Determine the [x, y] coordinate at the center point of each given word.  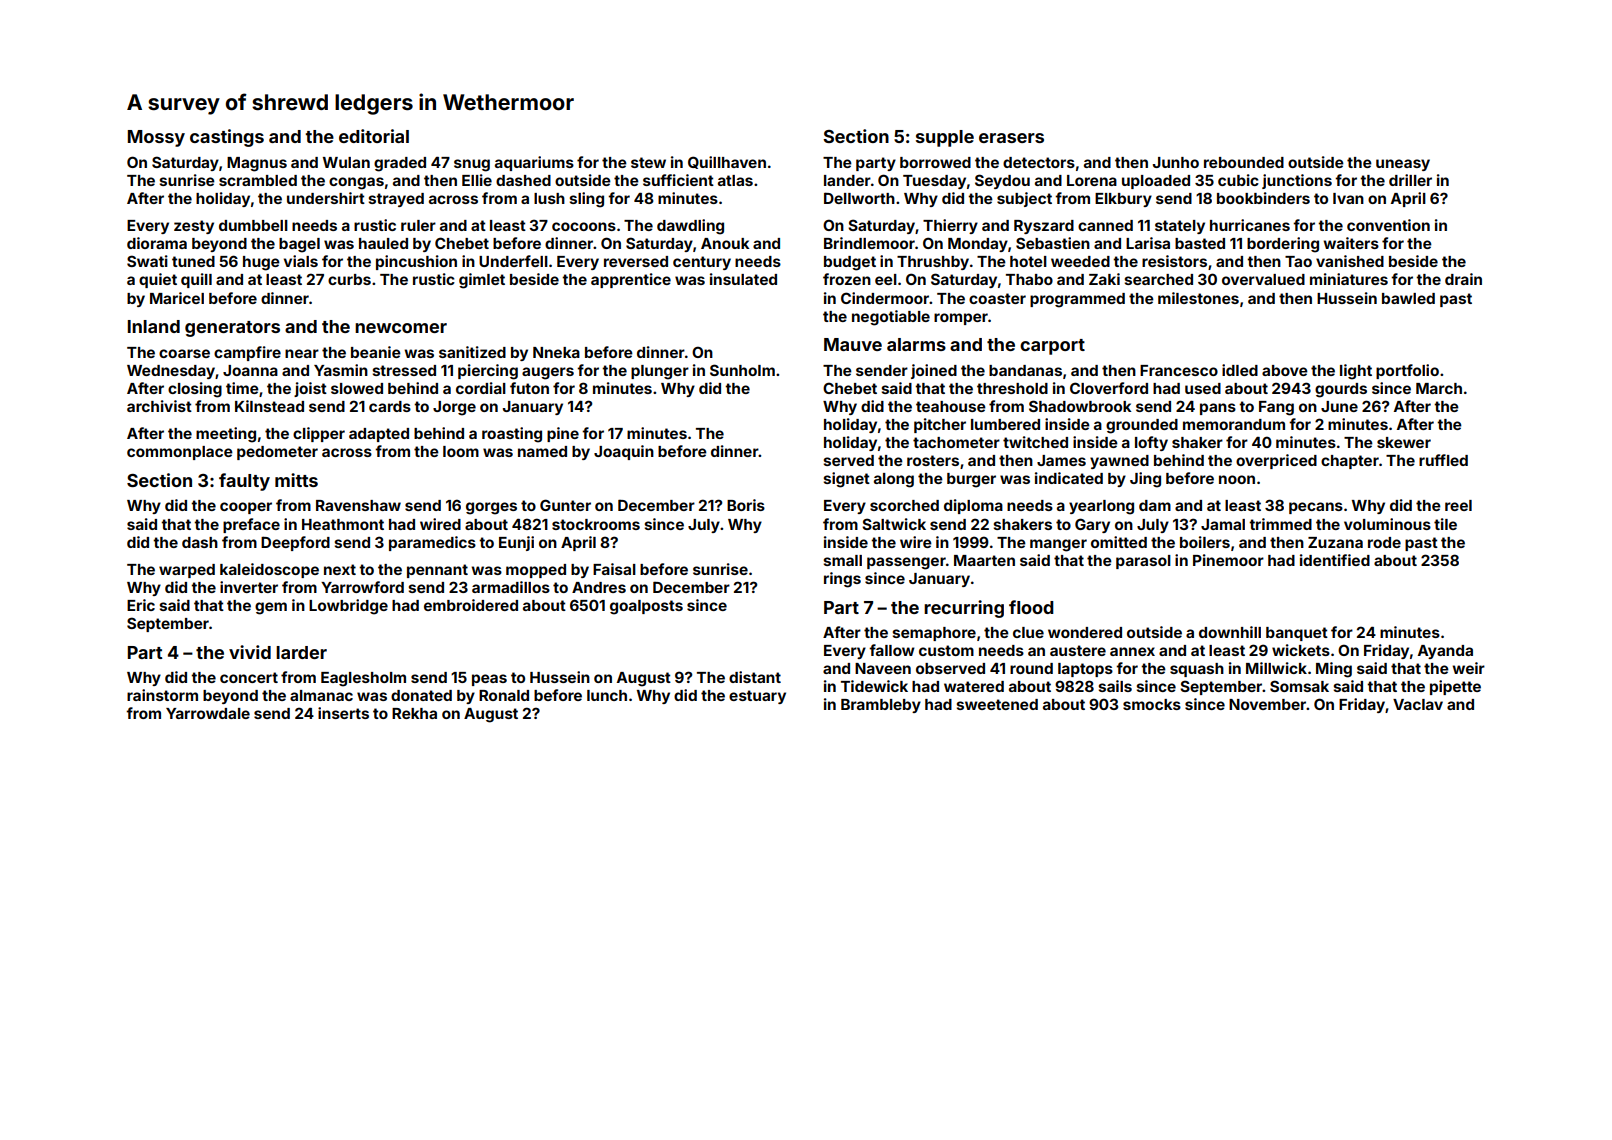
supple [945, 138]
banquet [1297, 634]
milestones [1198, 298]
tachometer [956, 442]
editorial [374, 136]
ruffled [1443, 460]
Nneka [556, 352]
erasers [1011, 138]
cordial [481, 388]
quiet [158, 280]
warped [187, 571]
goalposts [646, 607]
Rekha [414, 713]
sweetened [997, 704]
